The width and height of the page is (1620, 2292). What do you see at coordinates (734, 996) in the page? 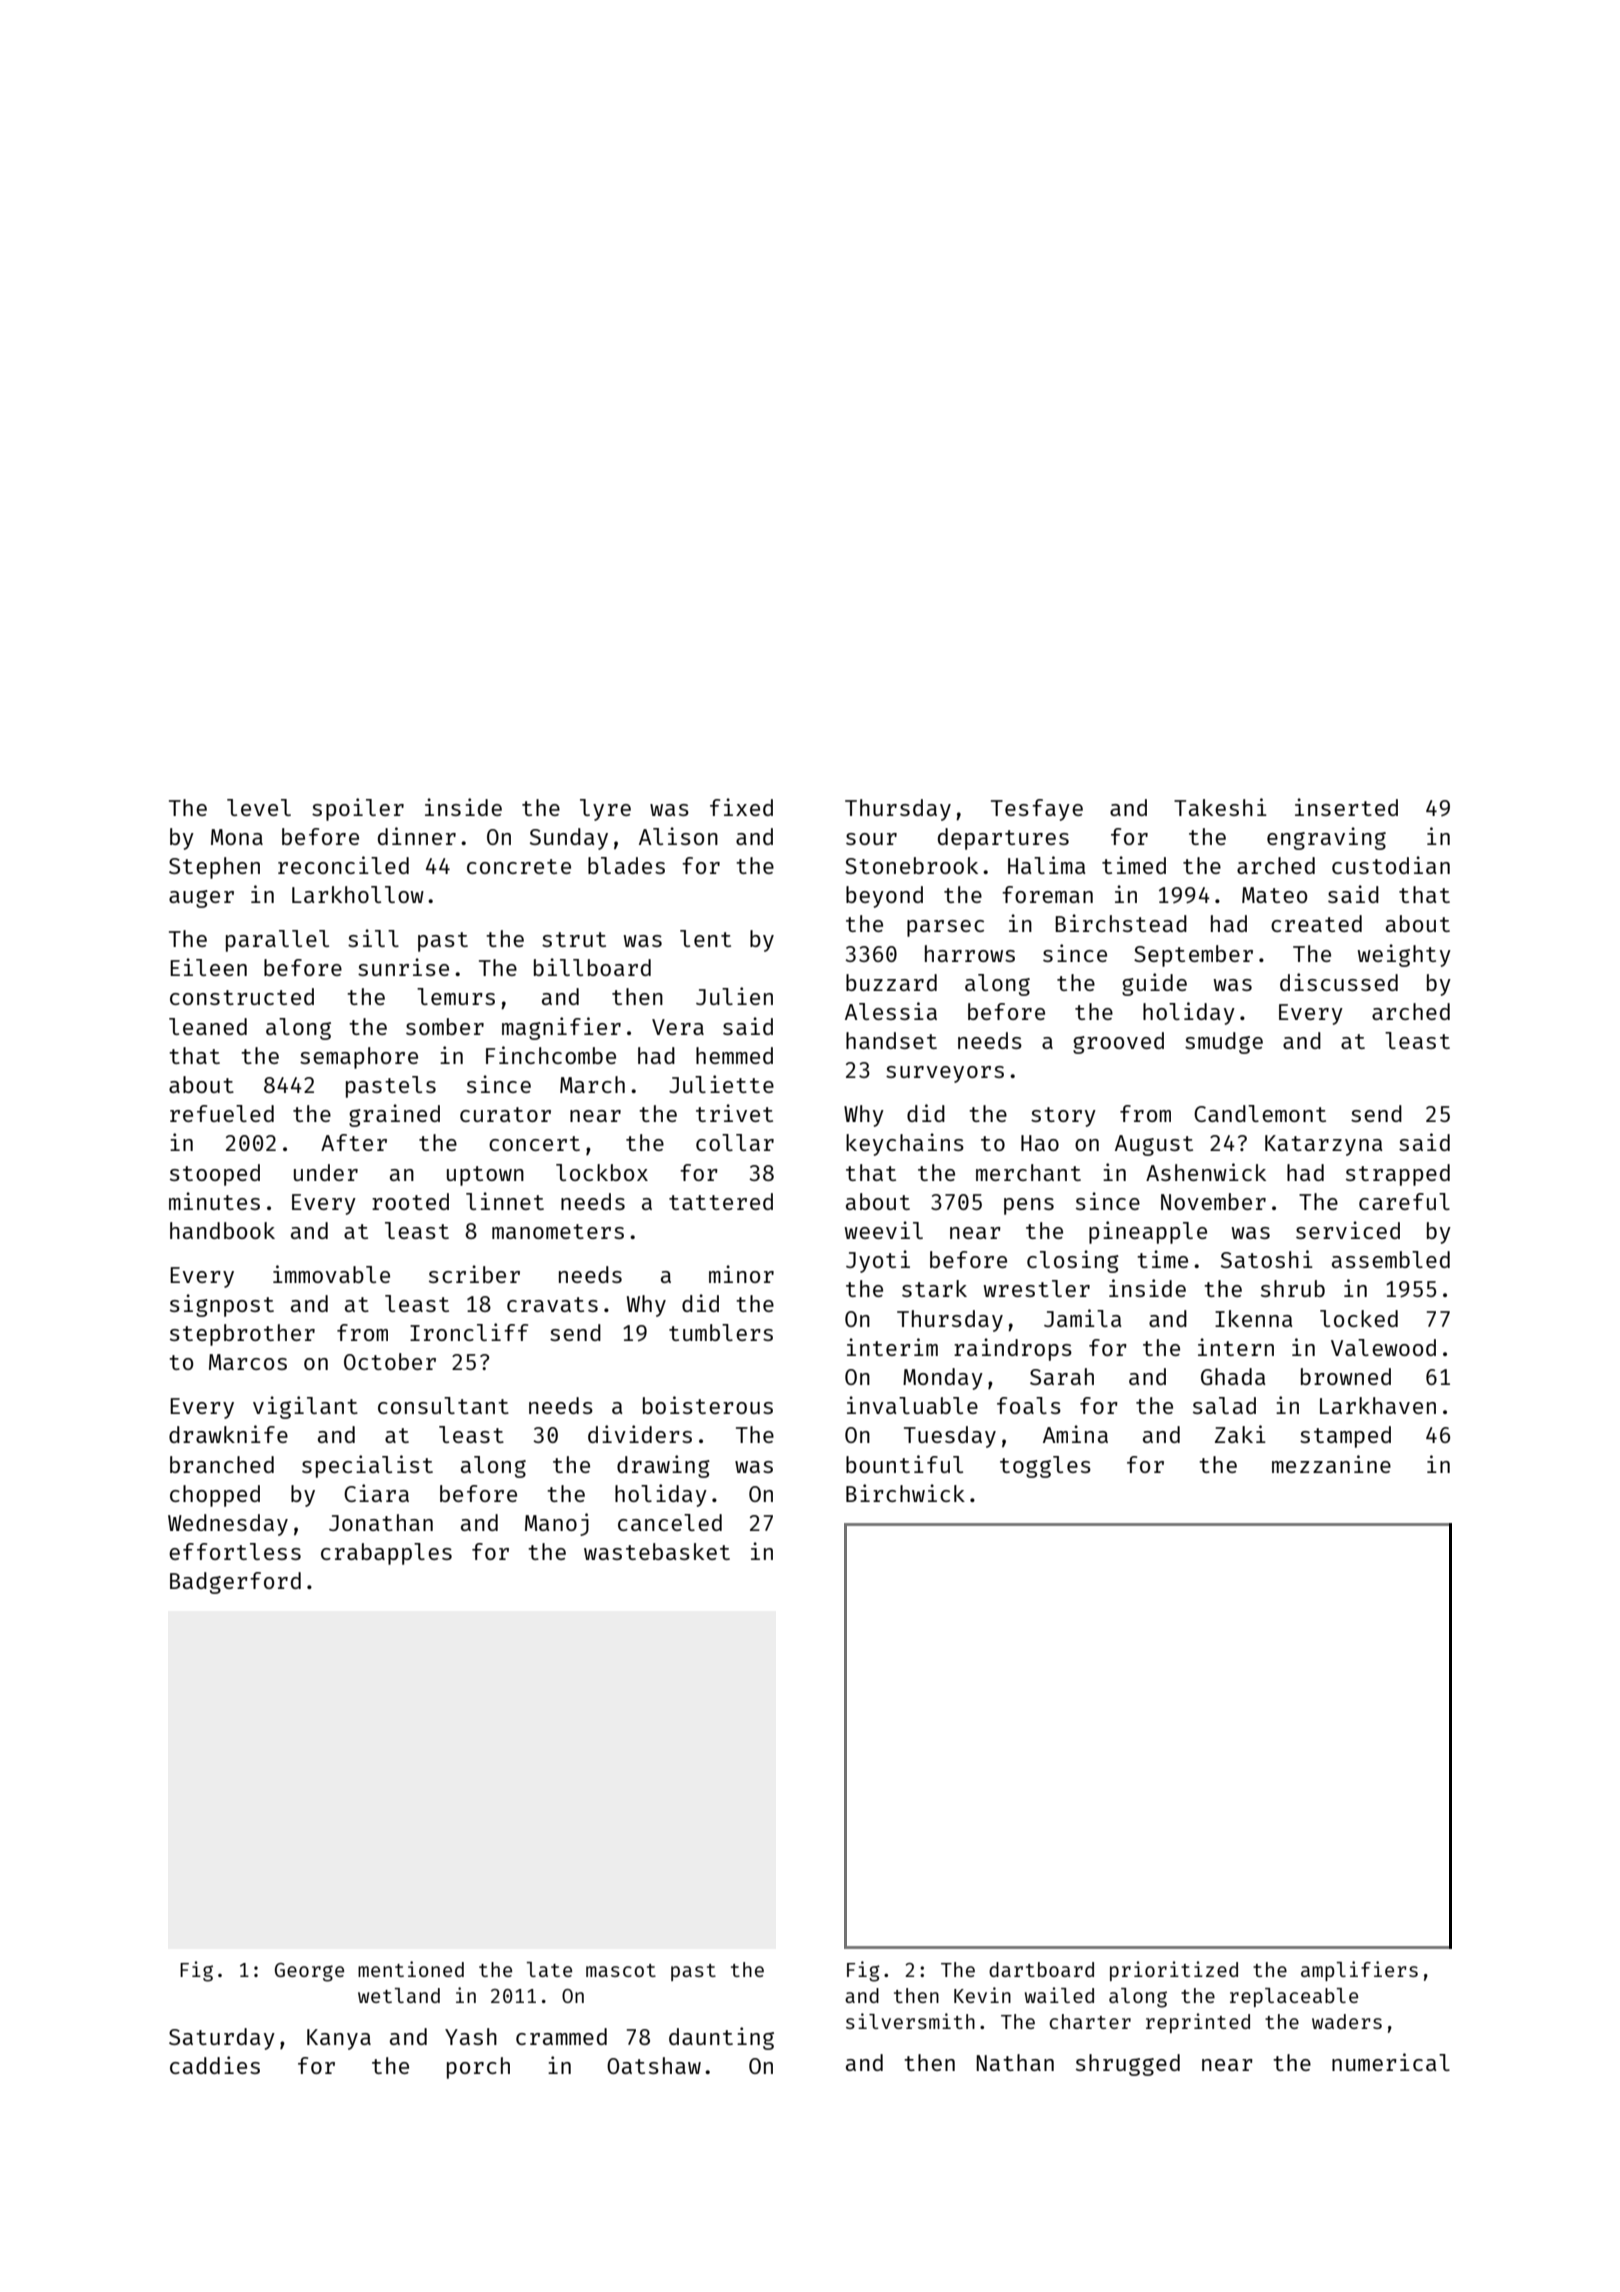
I see `Julien` at bounding box center [734, 996].
